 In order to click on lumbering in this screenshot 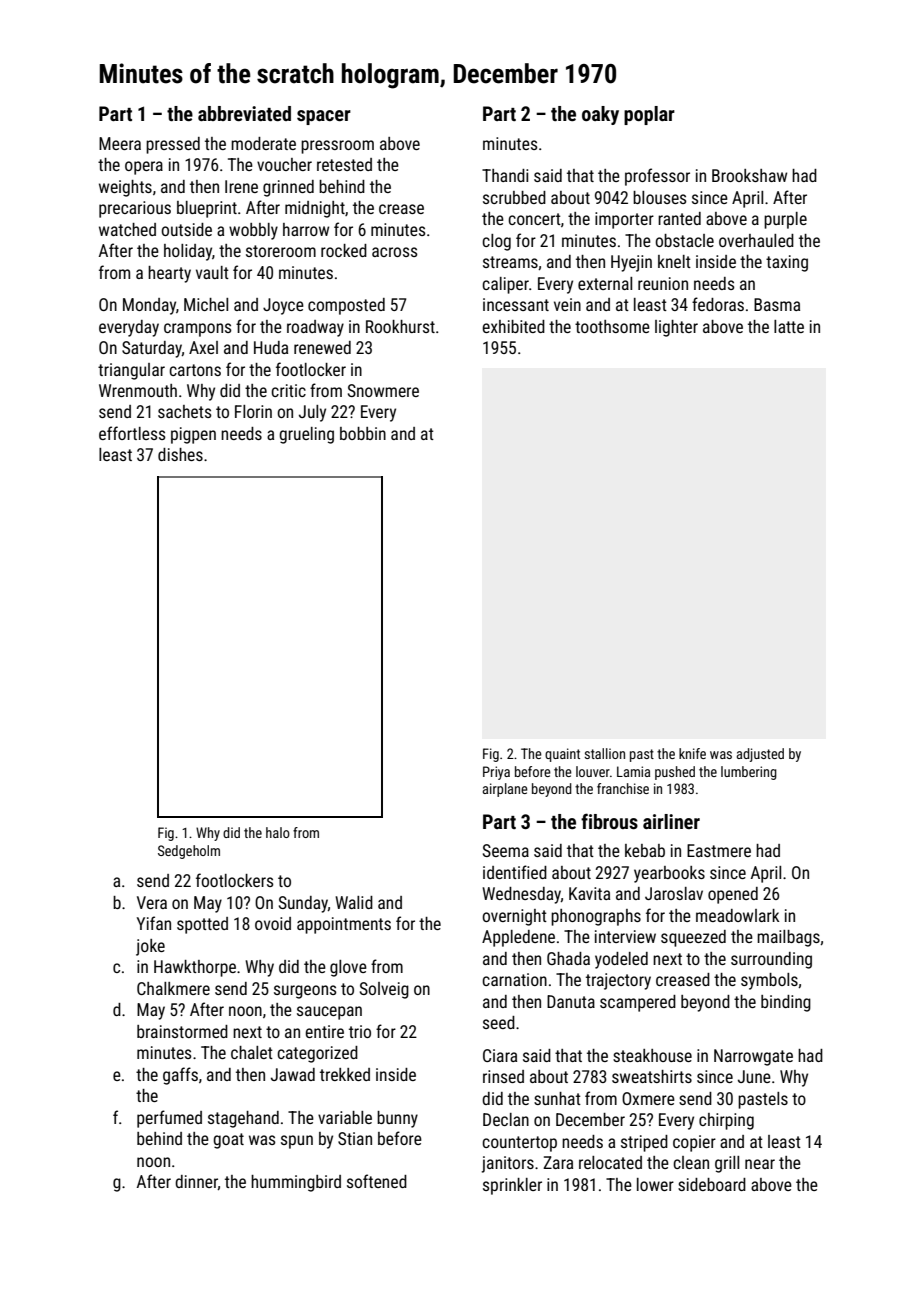, I will do `click(749, 773)`.
